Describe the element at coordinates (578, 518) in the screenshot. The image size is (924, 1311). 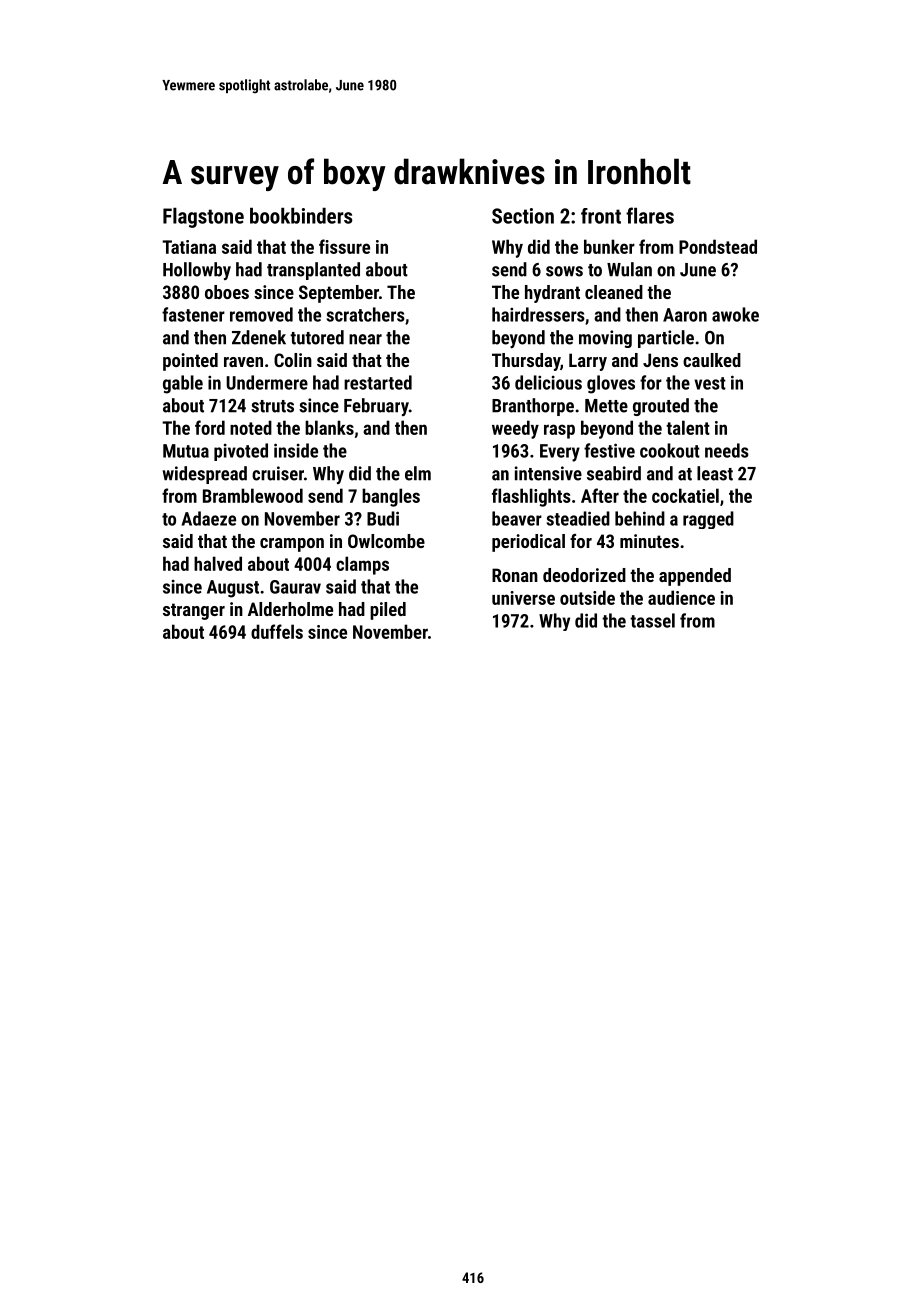
I see `steadied` at that location.
